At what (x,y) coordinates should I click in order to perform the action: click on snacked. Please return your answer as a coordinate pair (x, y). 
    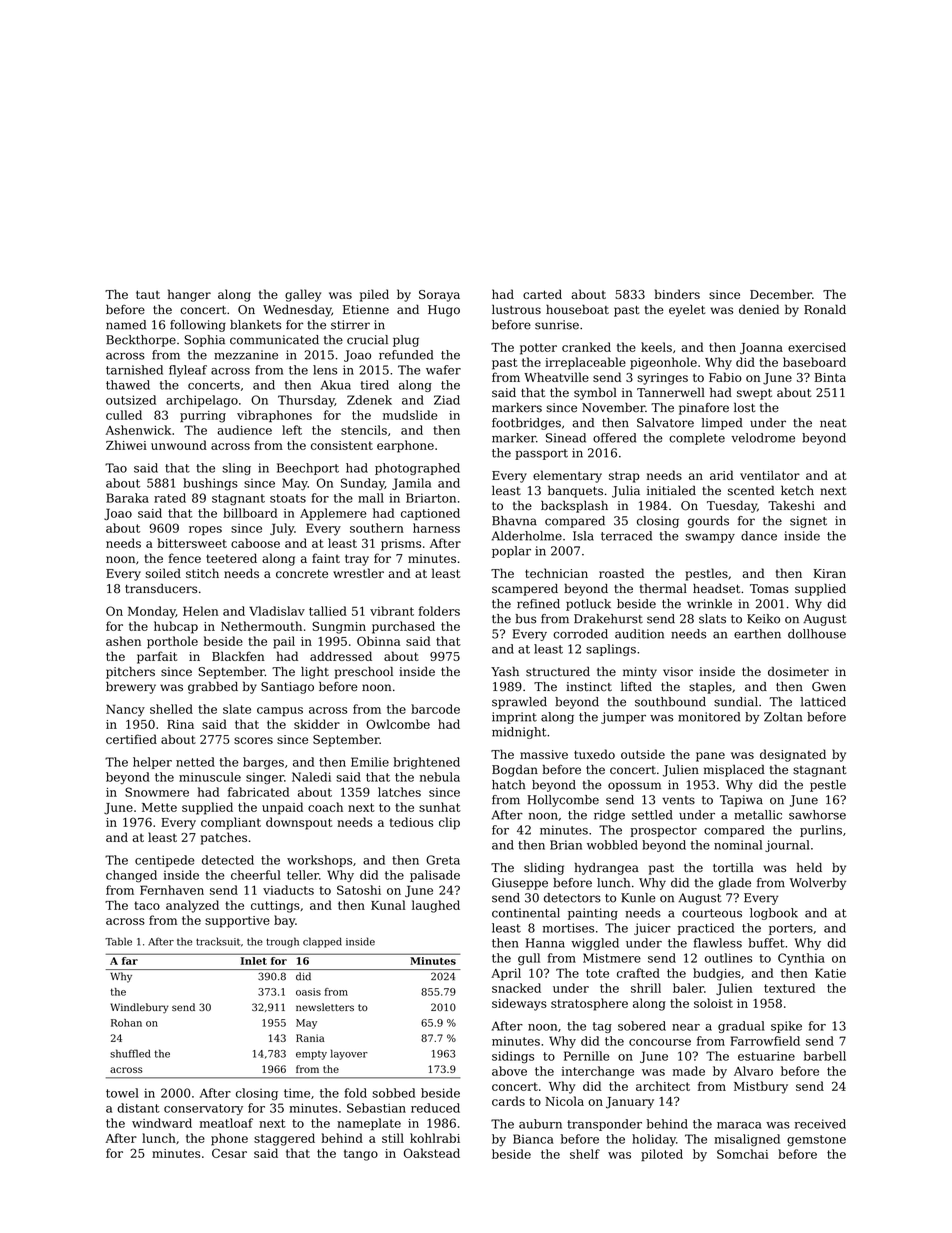
    Looking at the image, I should click on (516, 988).
